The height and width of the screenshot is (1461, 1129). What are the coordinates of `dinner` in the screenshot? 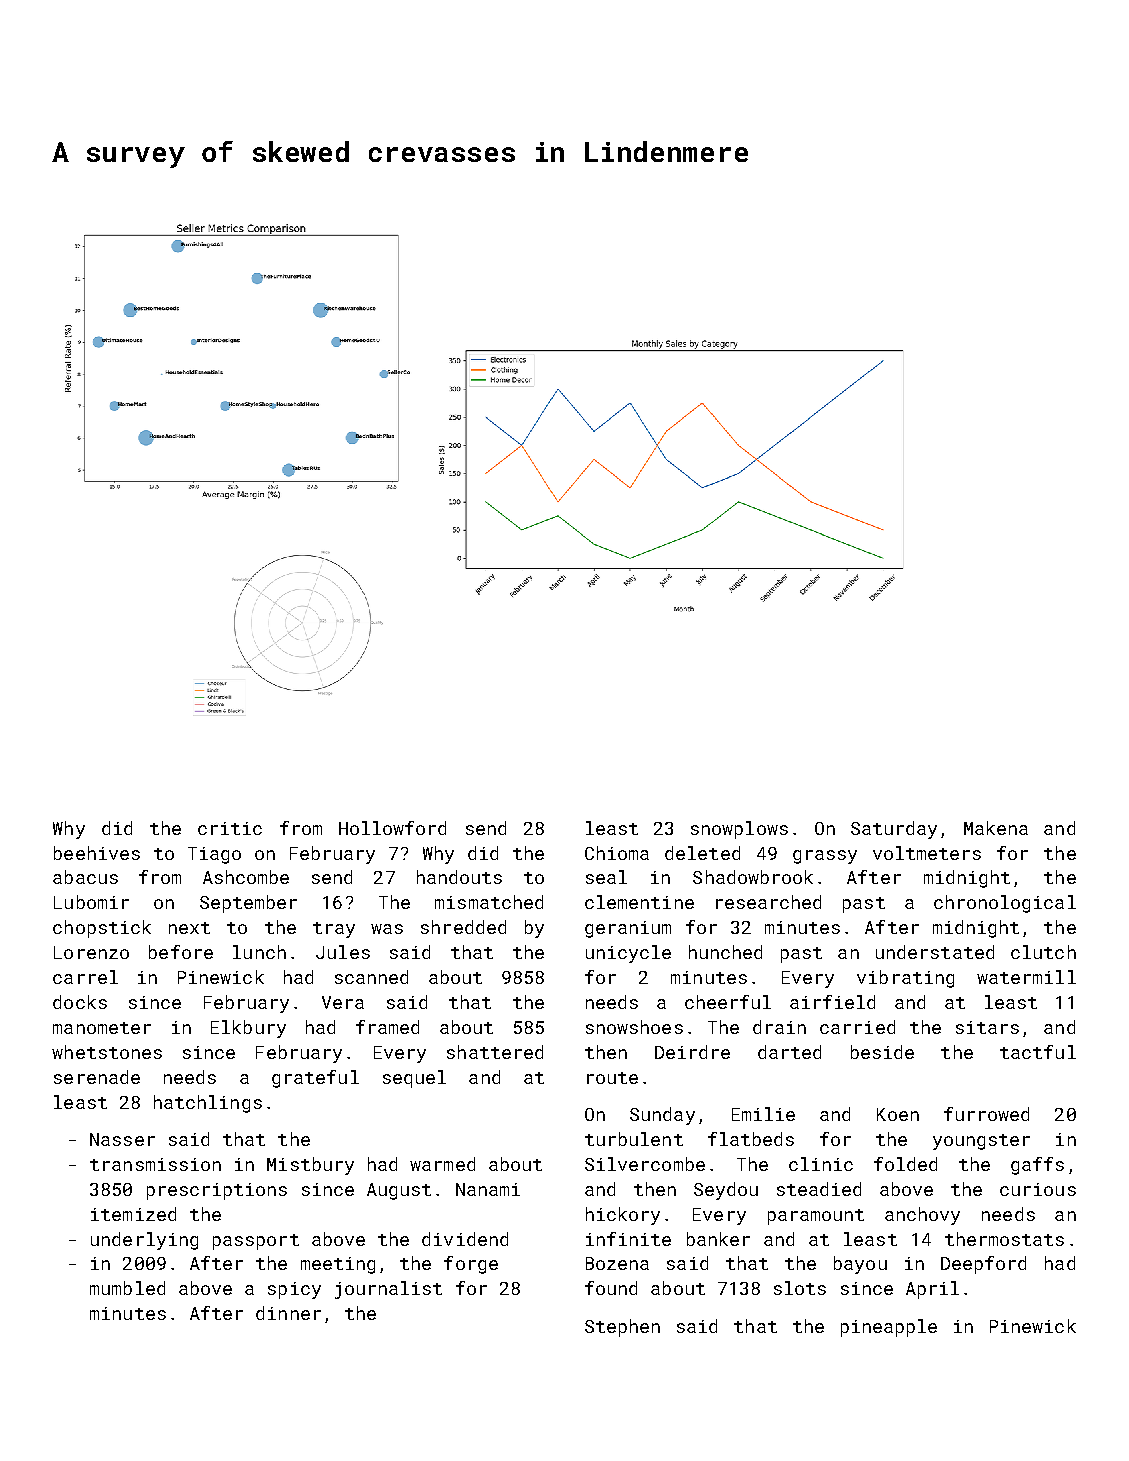 It's located at (288, 1313).
